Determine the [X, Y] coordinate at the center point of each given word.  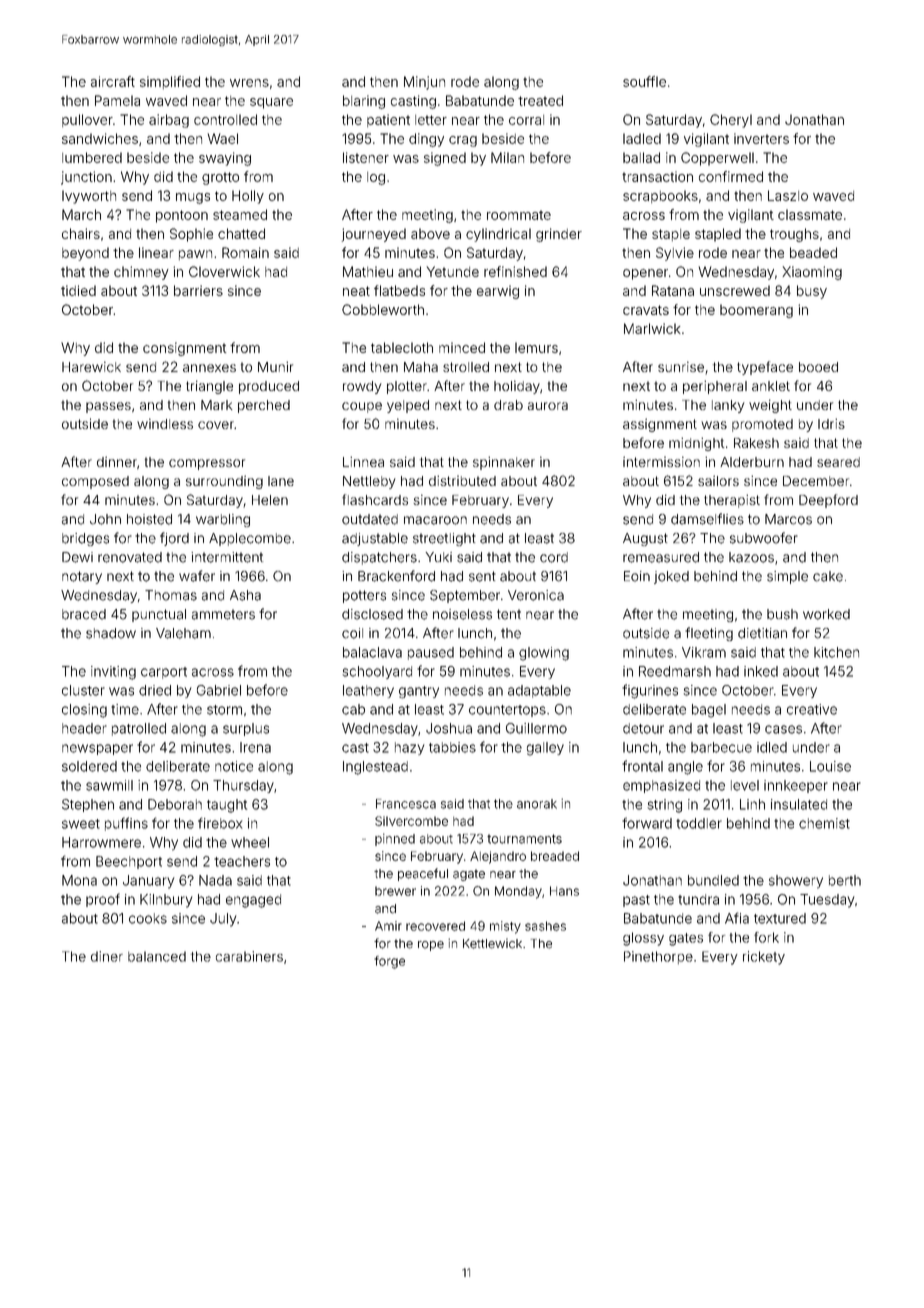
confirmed [731, 176]
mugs [193, 198]
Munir [275, 366]
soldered [89, 766]
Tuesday [827, 901]
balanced [157, 956]
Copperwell [717, 159]
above [430, 233]
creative [812, 709]
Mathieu [368, 271]
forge [389, 962]
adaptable [539, 691]
